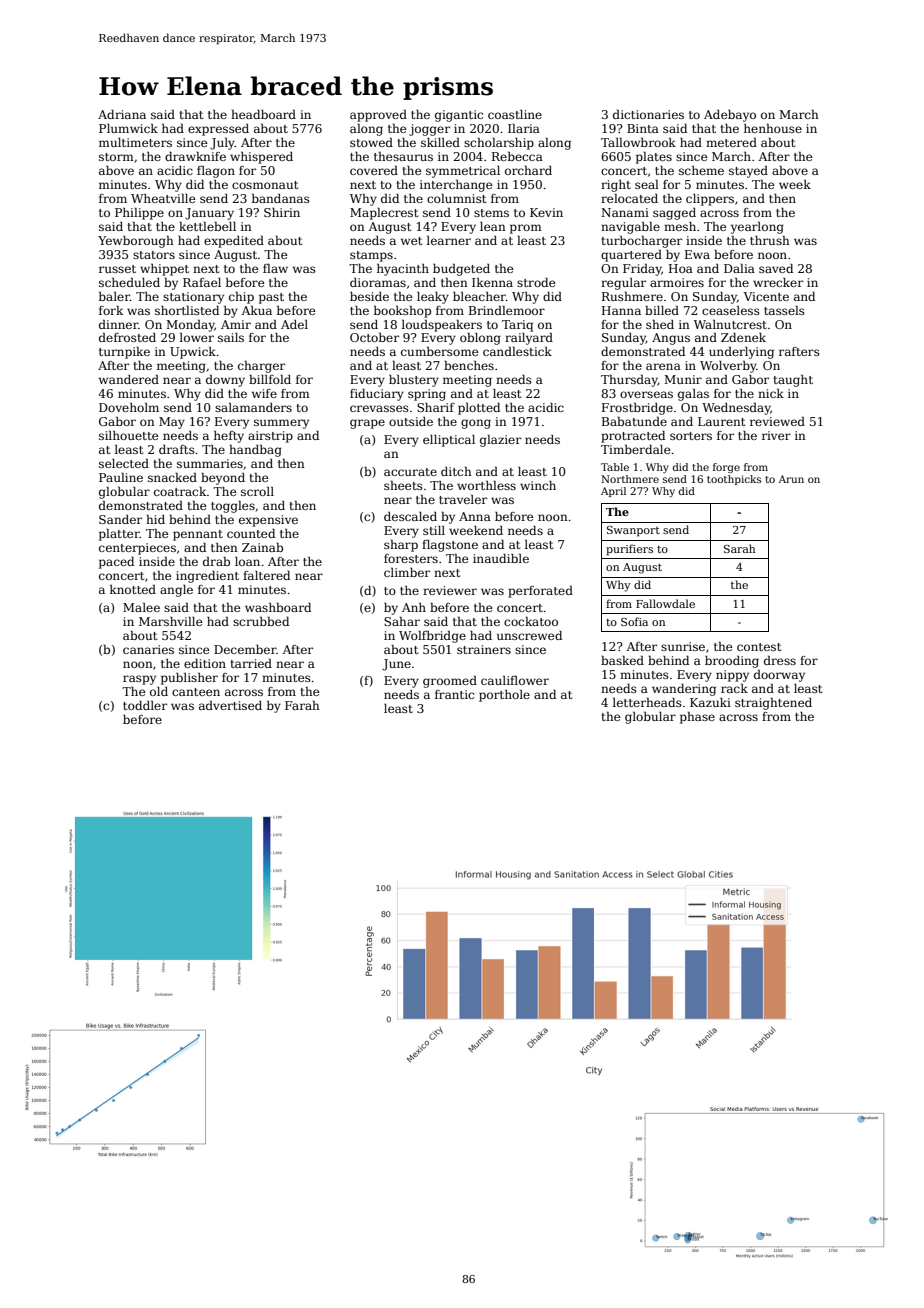 This document has width=924, height=1308. Describe the element at coordinates (302, 705) in the document. I see `Farah` at that location.
